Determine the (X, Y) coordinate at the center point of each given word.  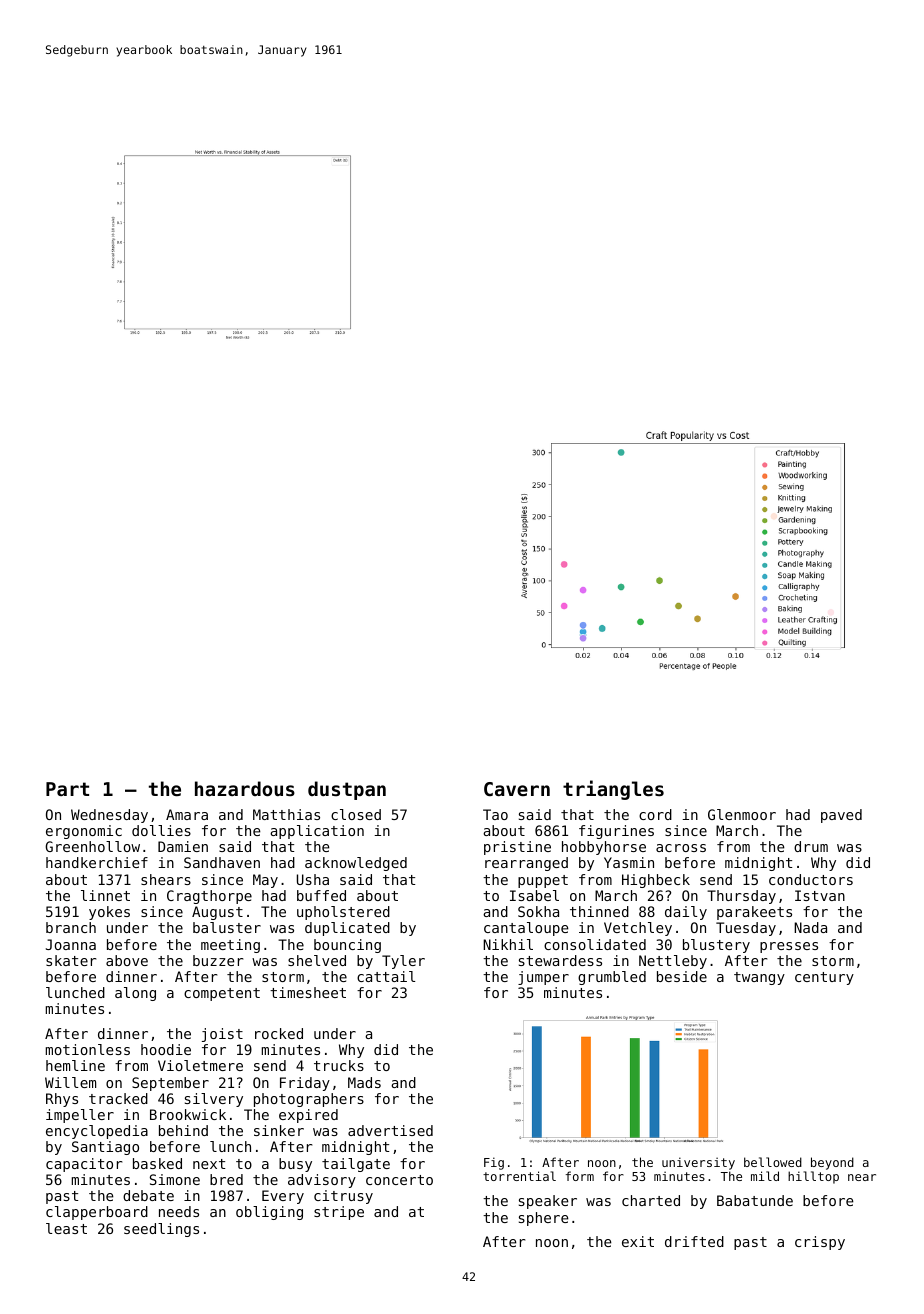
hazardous (245, 788)
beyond (832, 1163)
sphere (544, 1219)
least (66, 1228)
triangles (613, 790)
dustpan (347, 790)
